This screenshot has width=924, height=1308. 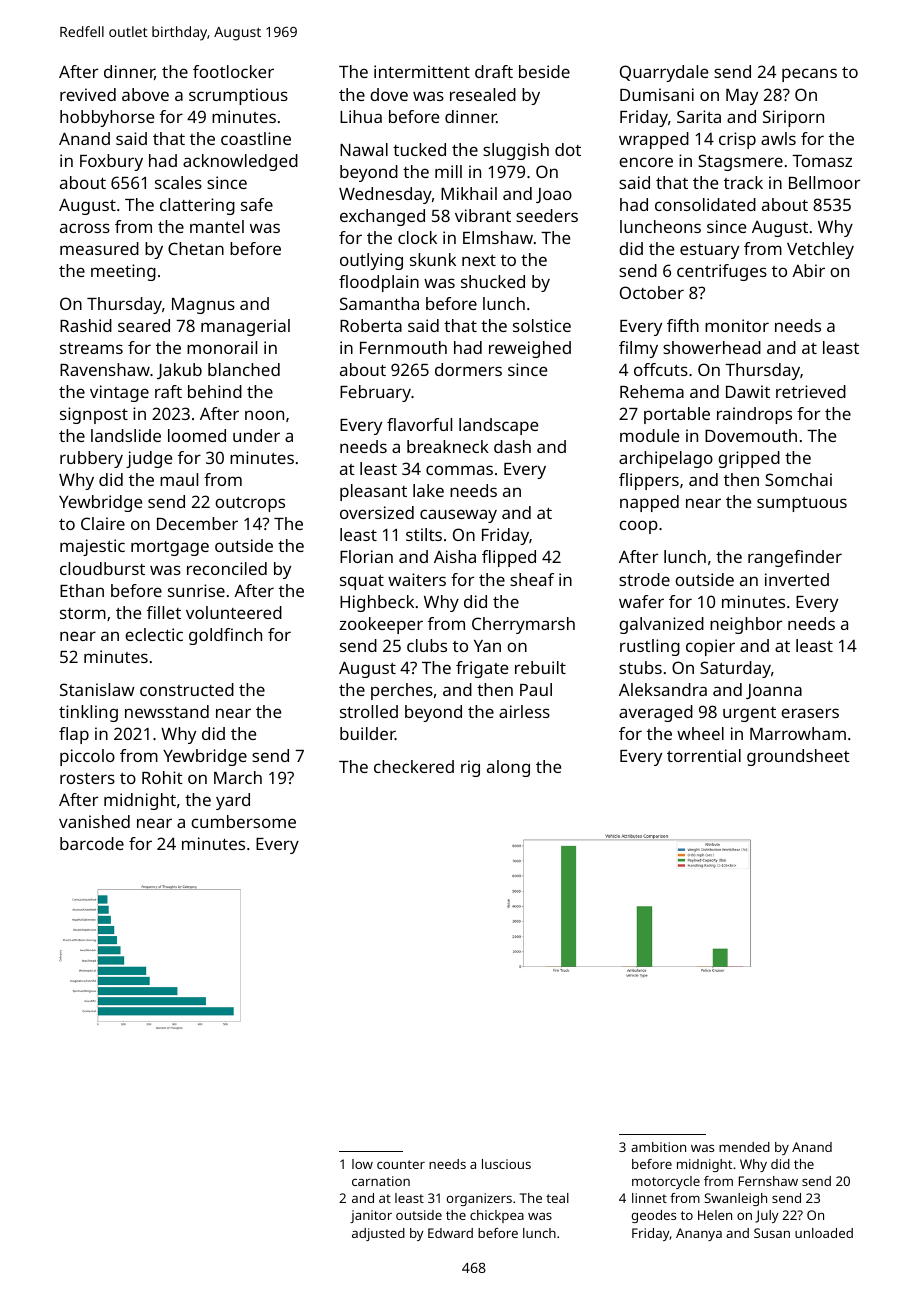 I want to click on hobbyhorse, so click(x=107, y=118).
